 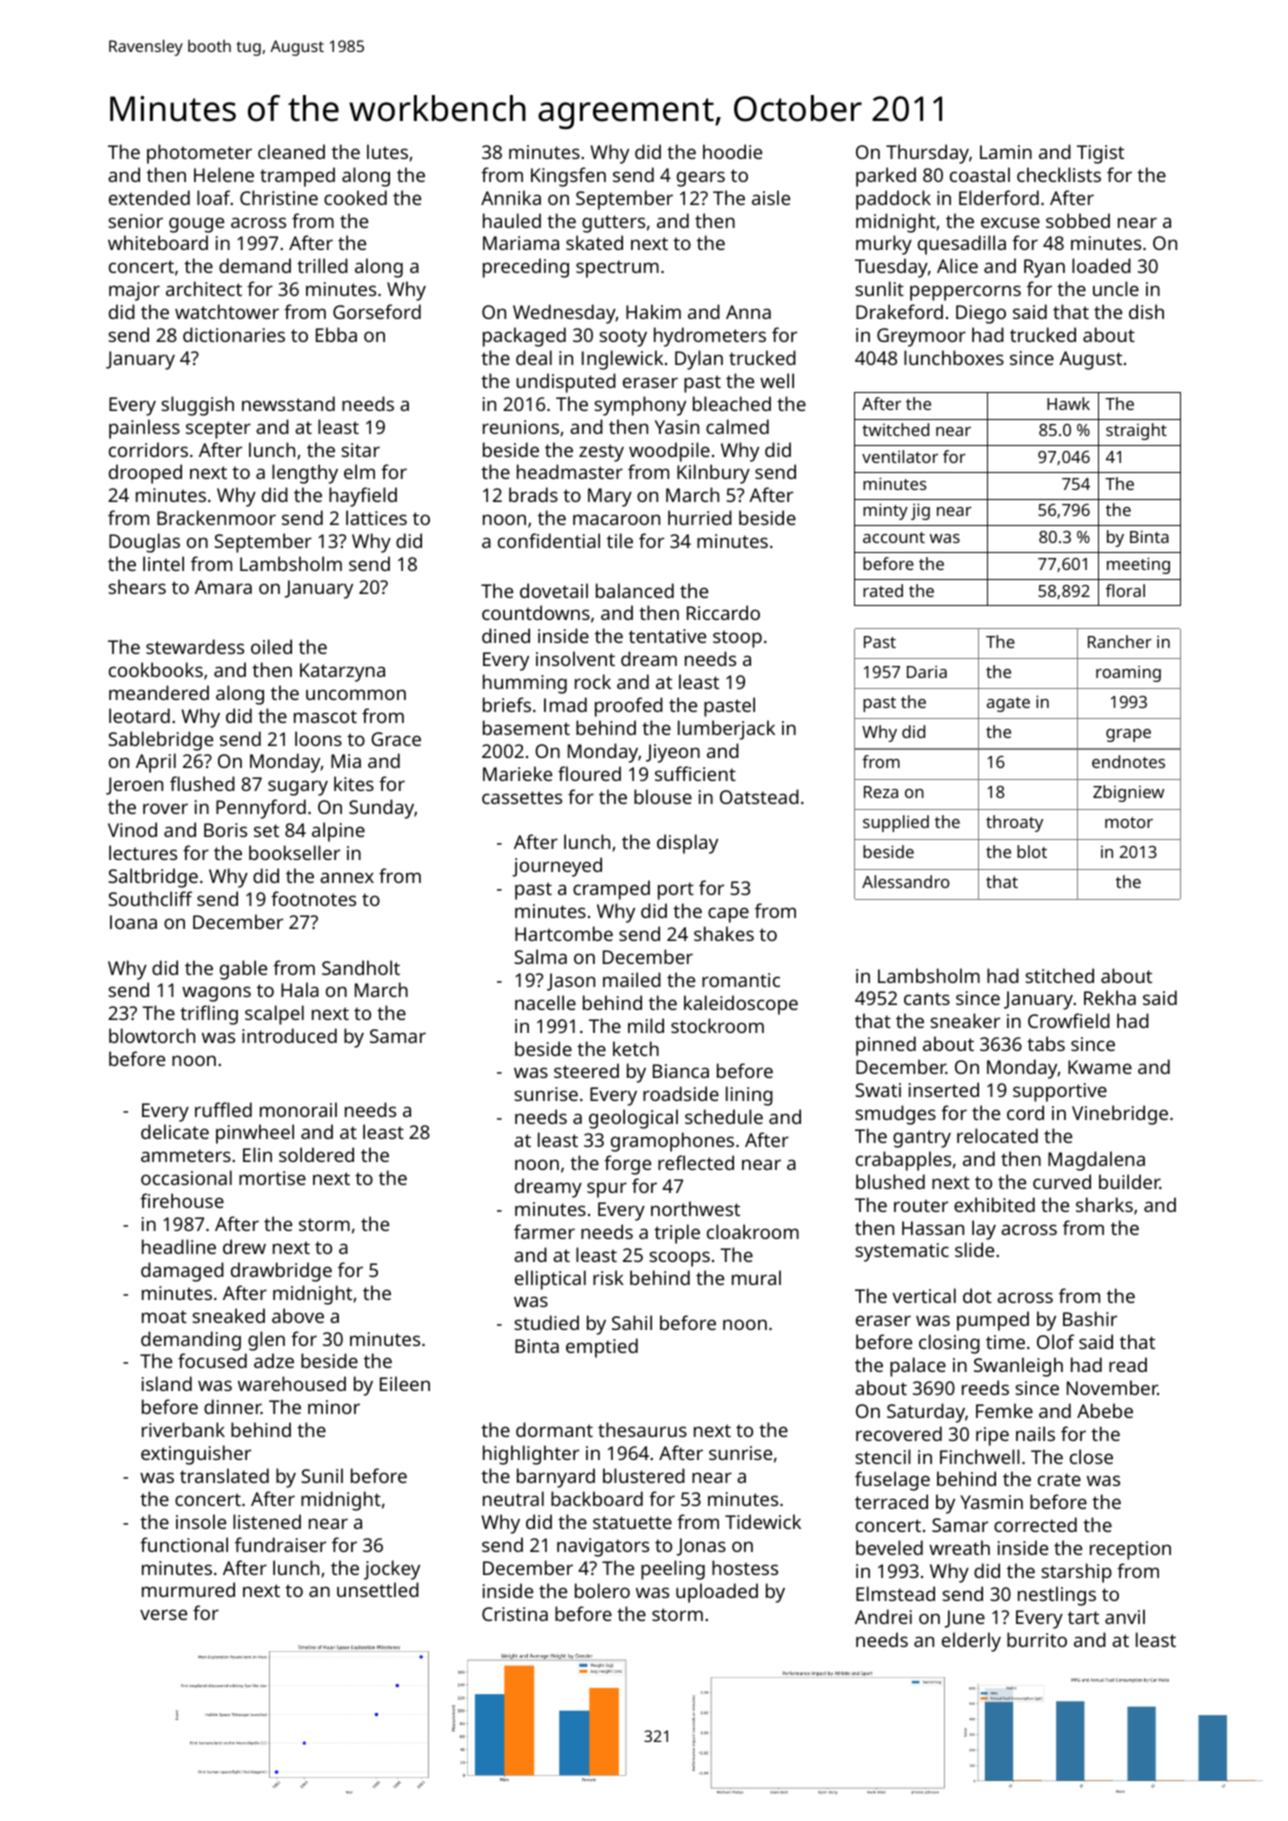 What do you see at coordinates (1055, 1341) in the screenshot?
I see `Olof` at bounding box center [1055, 1341].
